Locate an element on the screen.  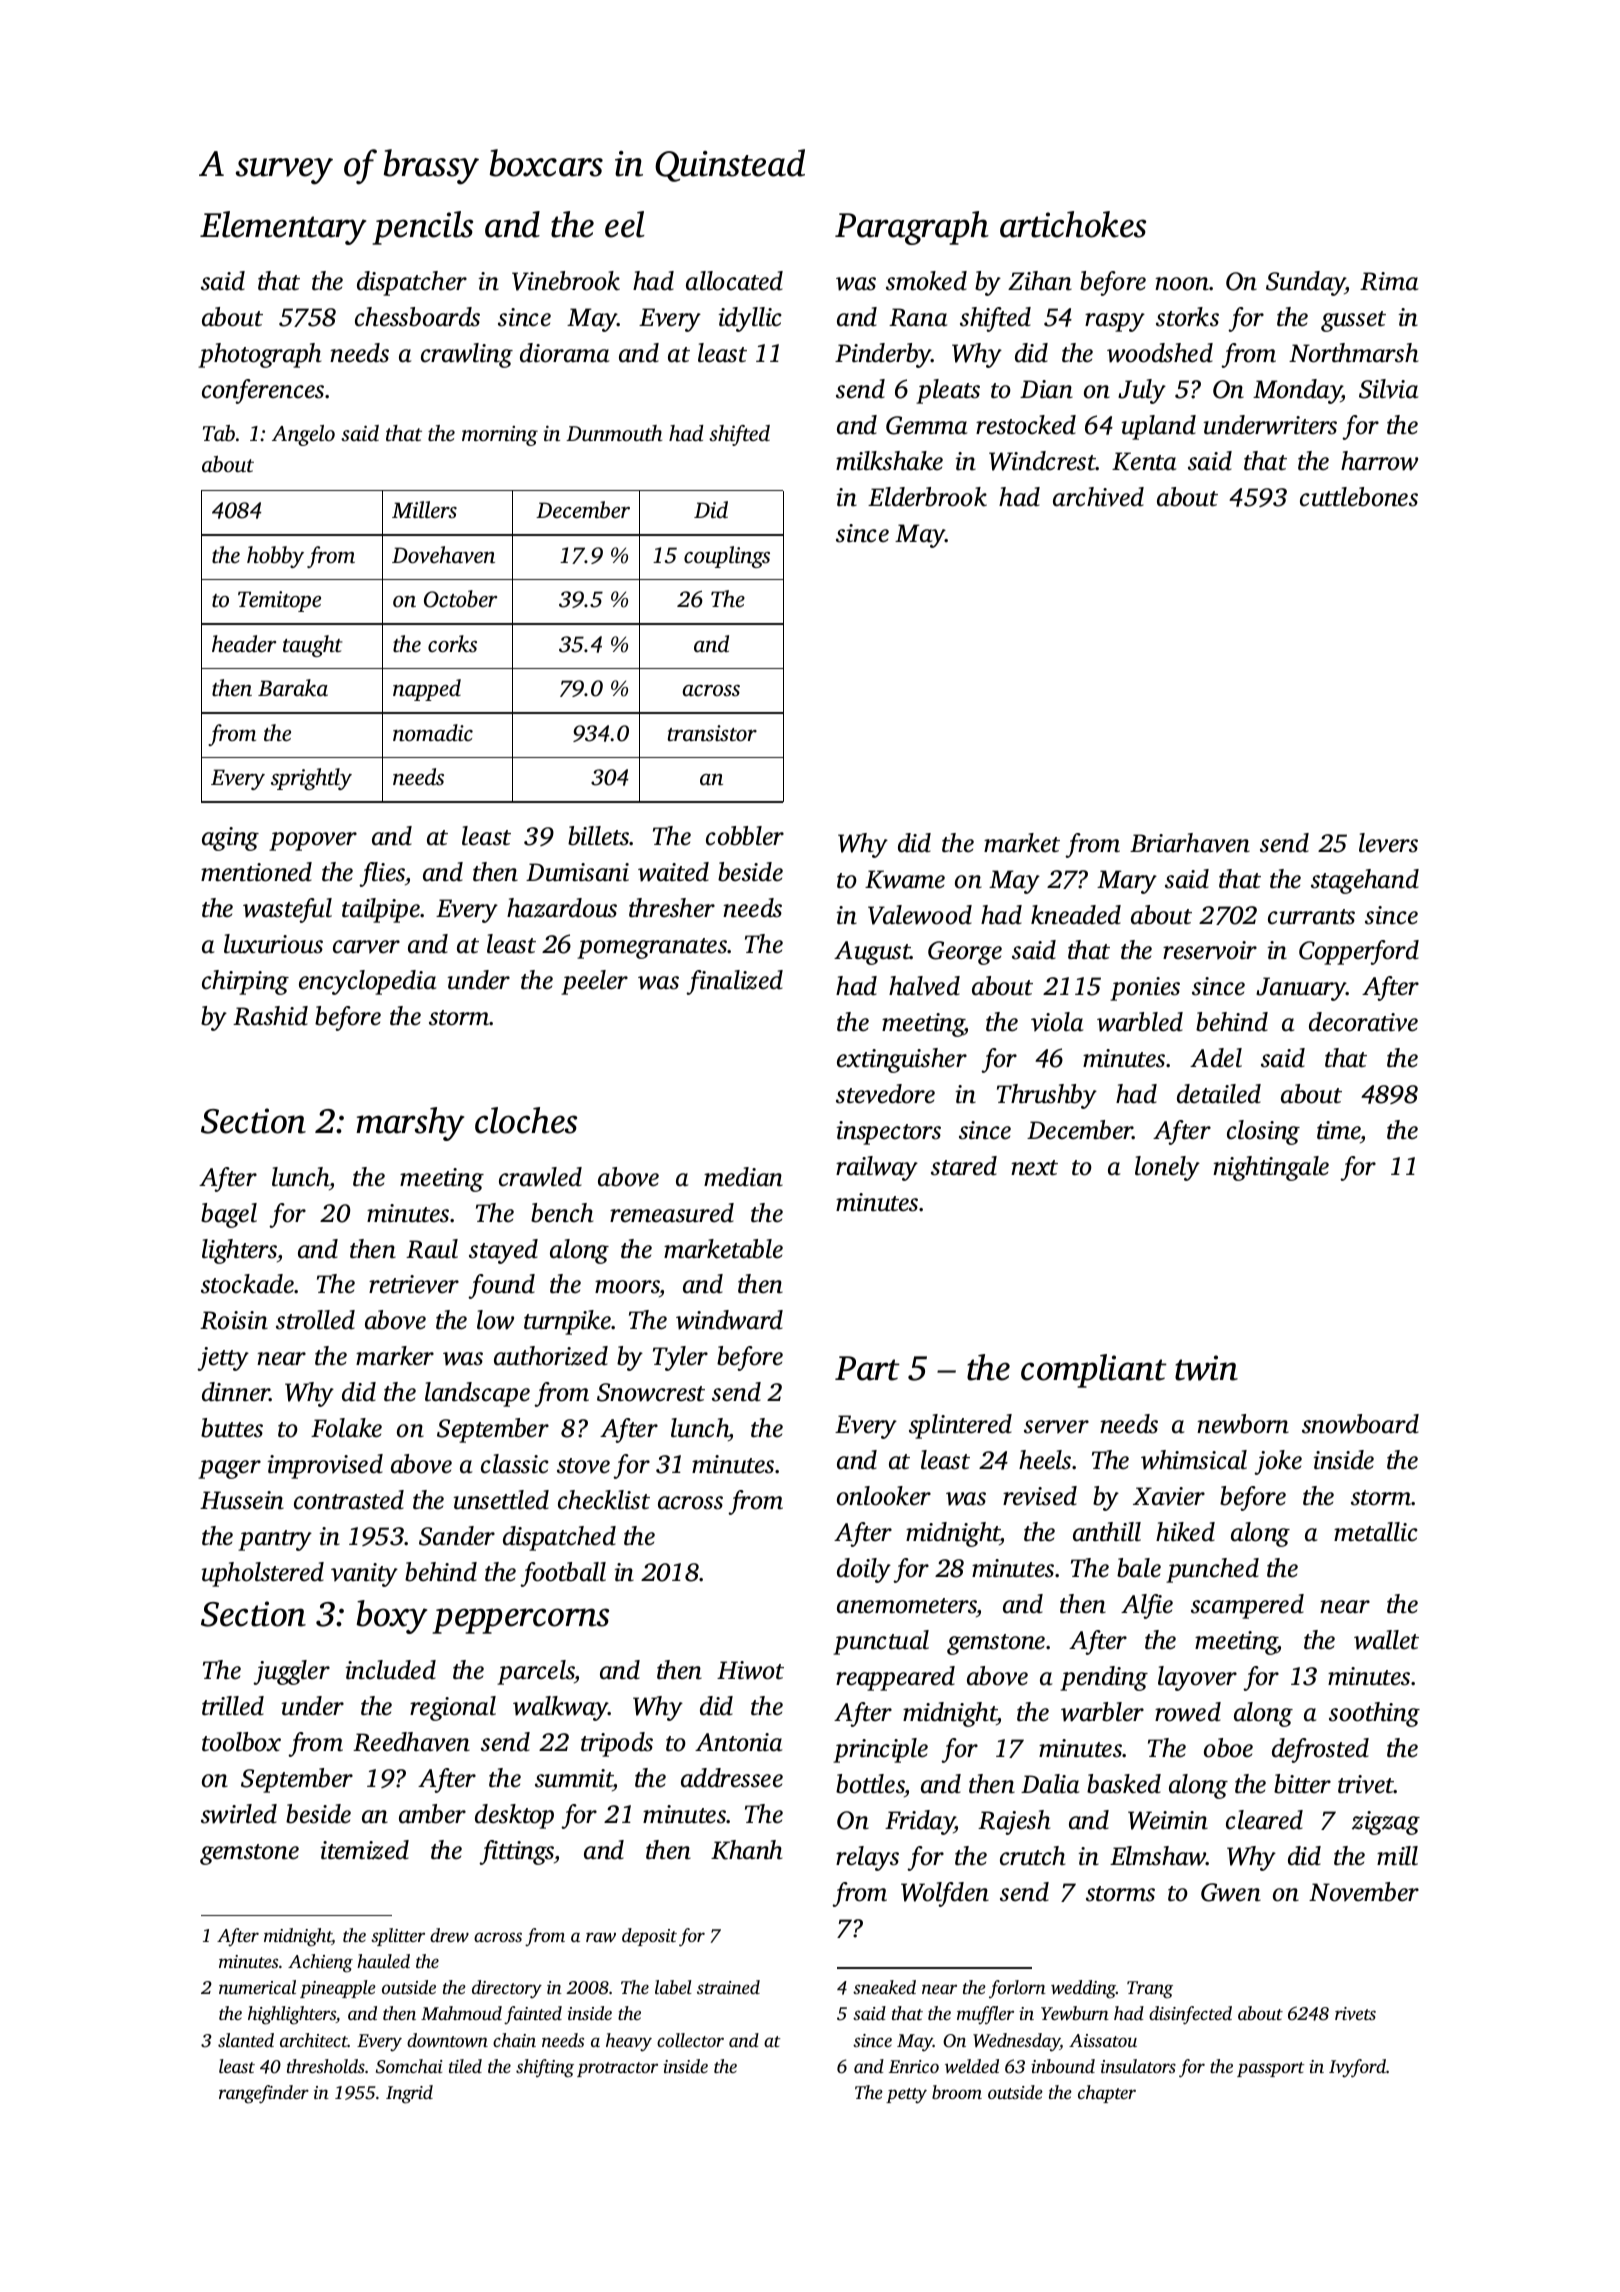
Reedhaven is located at coordinates (411, 1742).
